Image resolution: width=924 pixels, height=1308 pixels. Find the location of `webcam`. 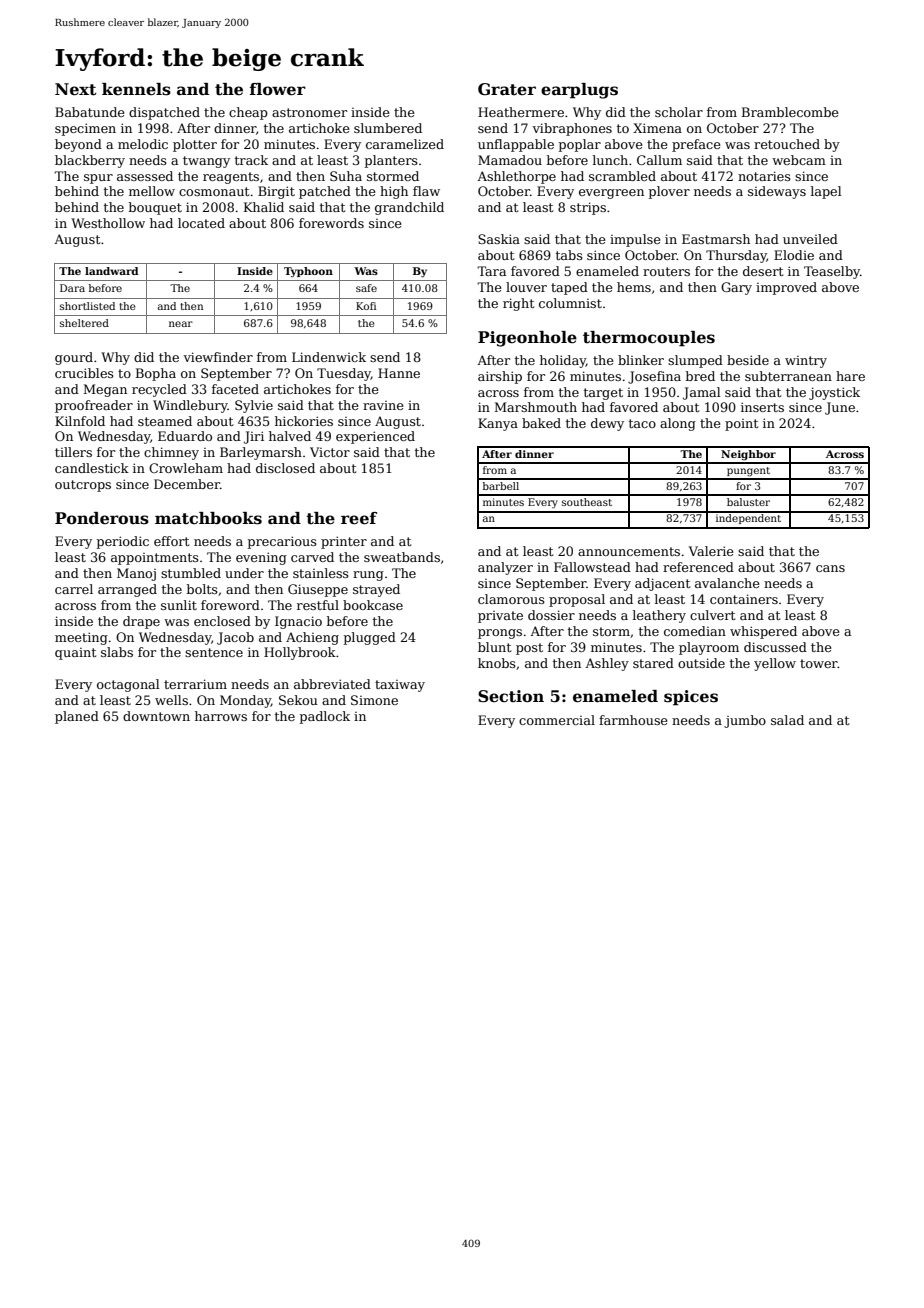

webcam is located at coordinates (799, 160).
